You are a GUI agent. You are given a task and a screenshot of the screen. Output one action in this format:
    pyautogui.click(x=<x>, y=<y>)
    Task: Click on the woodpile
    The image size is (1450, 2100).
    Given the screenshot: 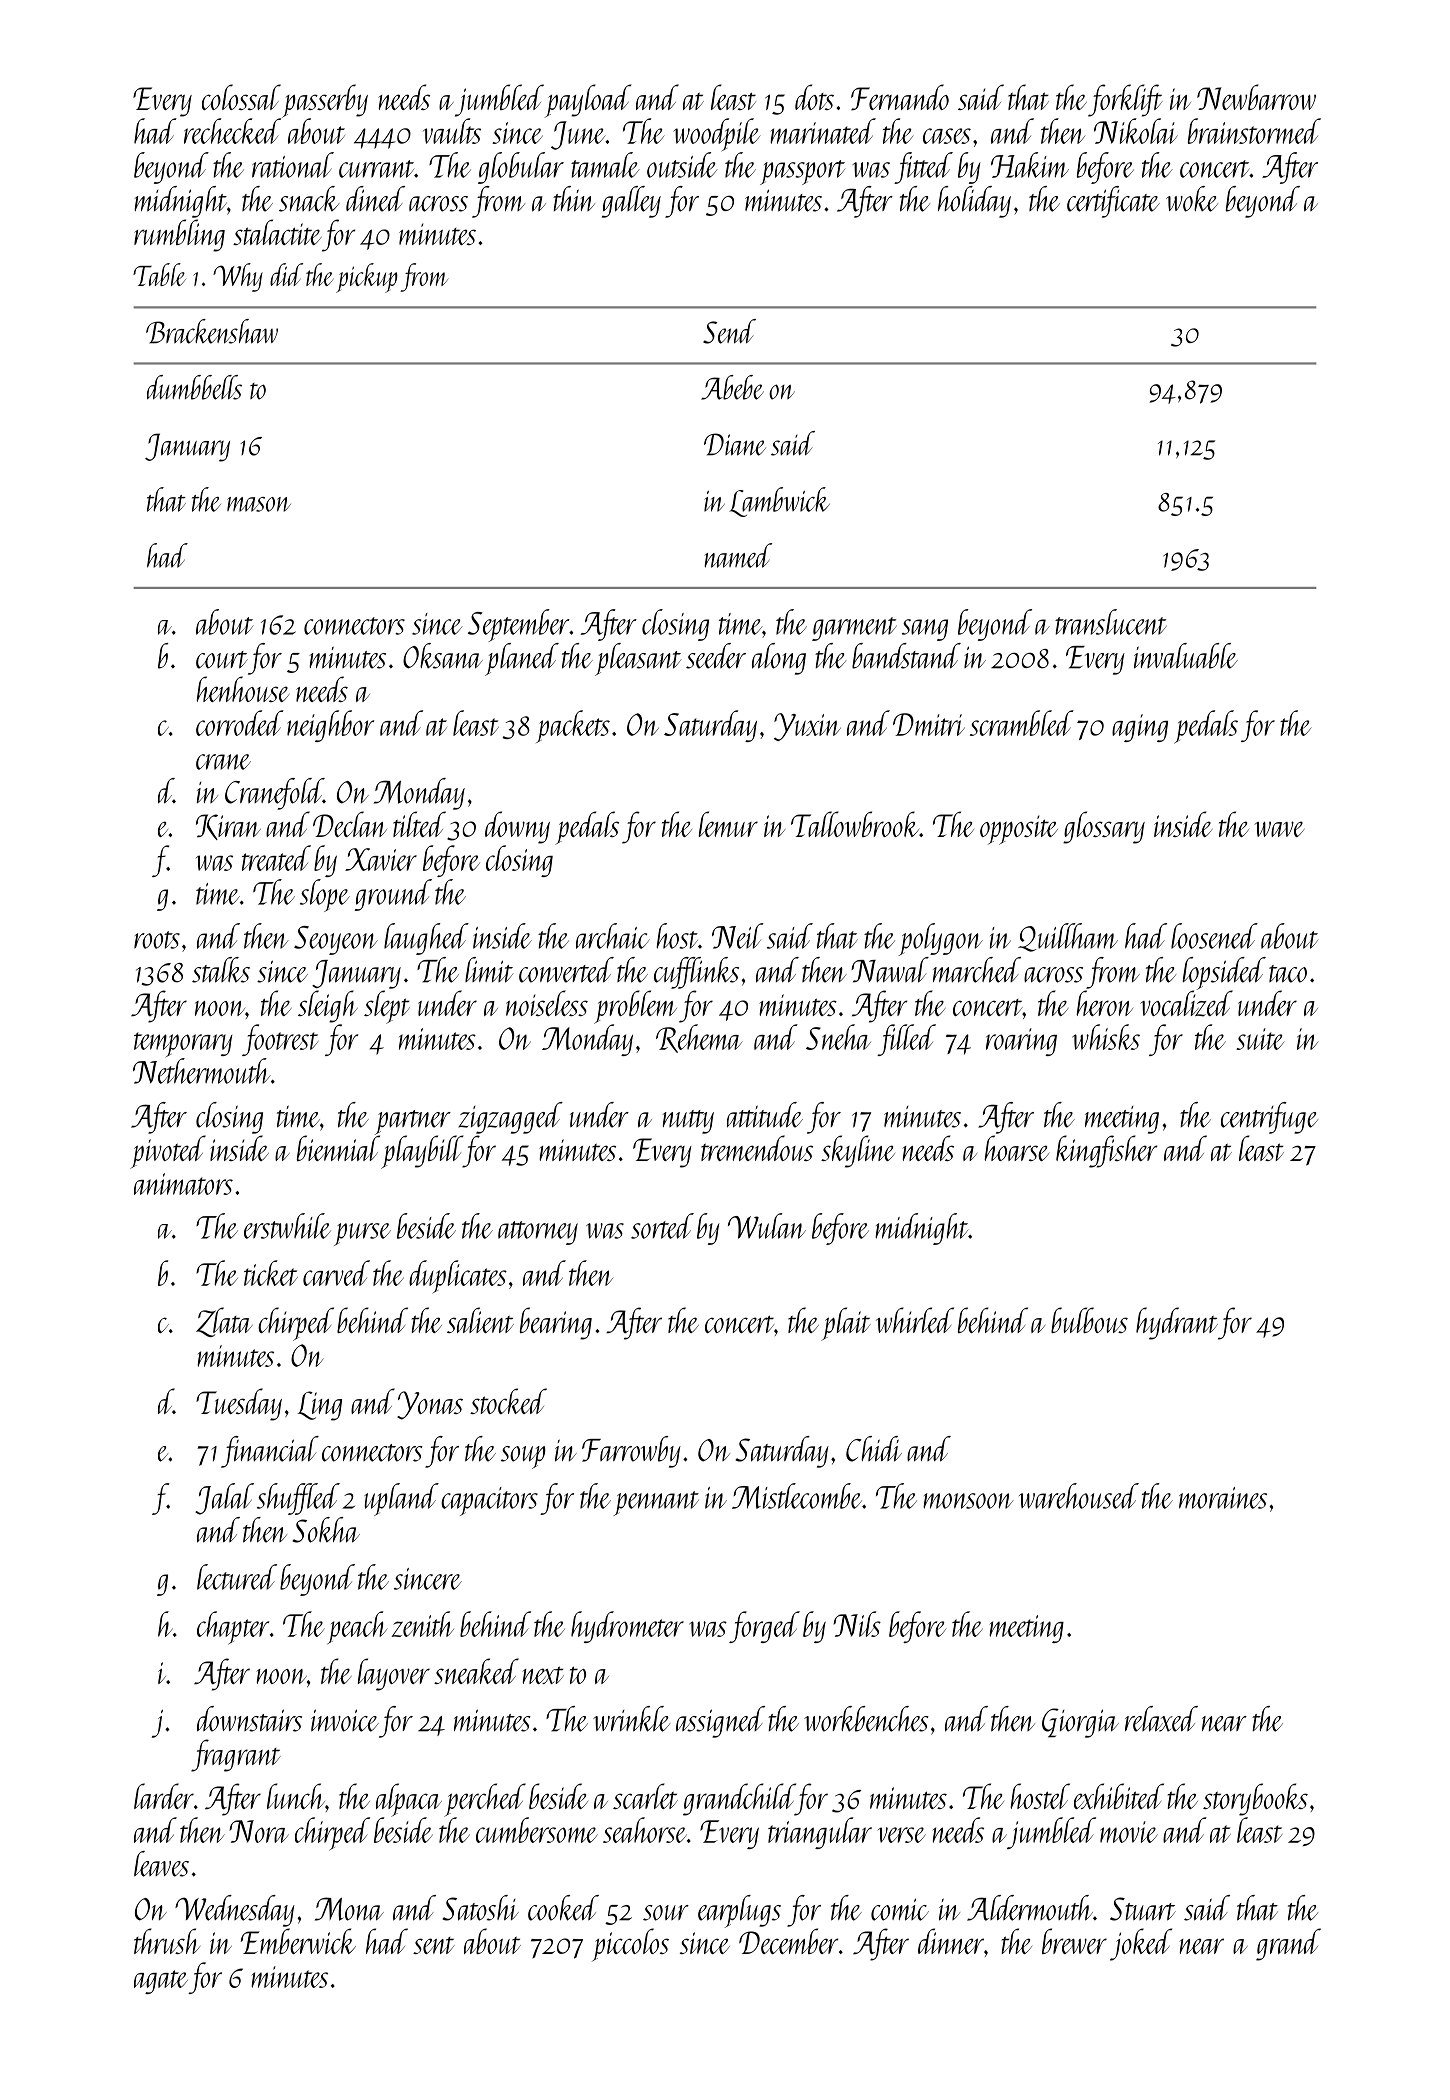 What is the action you would take?
    pyautogui.click(x=717, y=135)
